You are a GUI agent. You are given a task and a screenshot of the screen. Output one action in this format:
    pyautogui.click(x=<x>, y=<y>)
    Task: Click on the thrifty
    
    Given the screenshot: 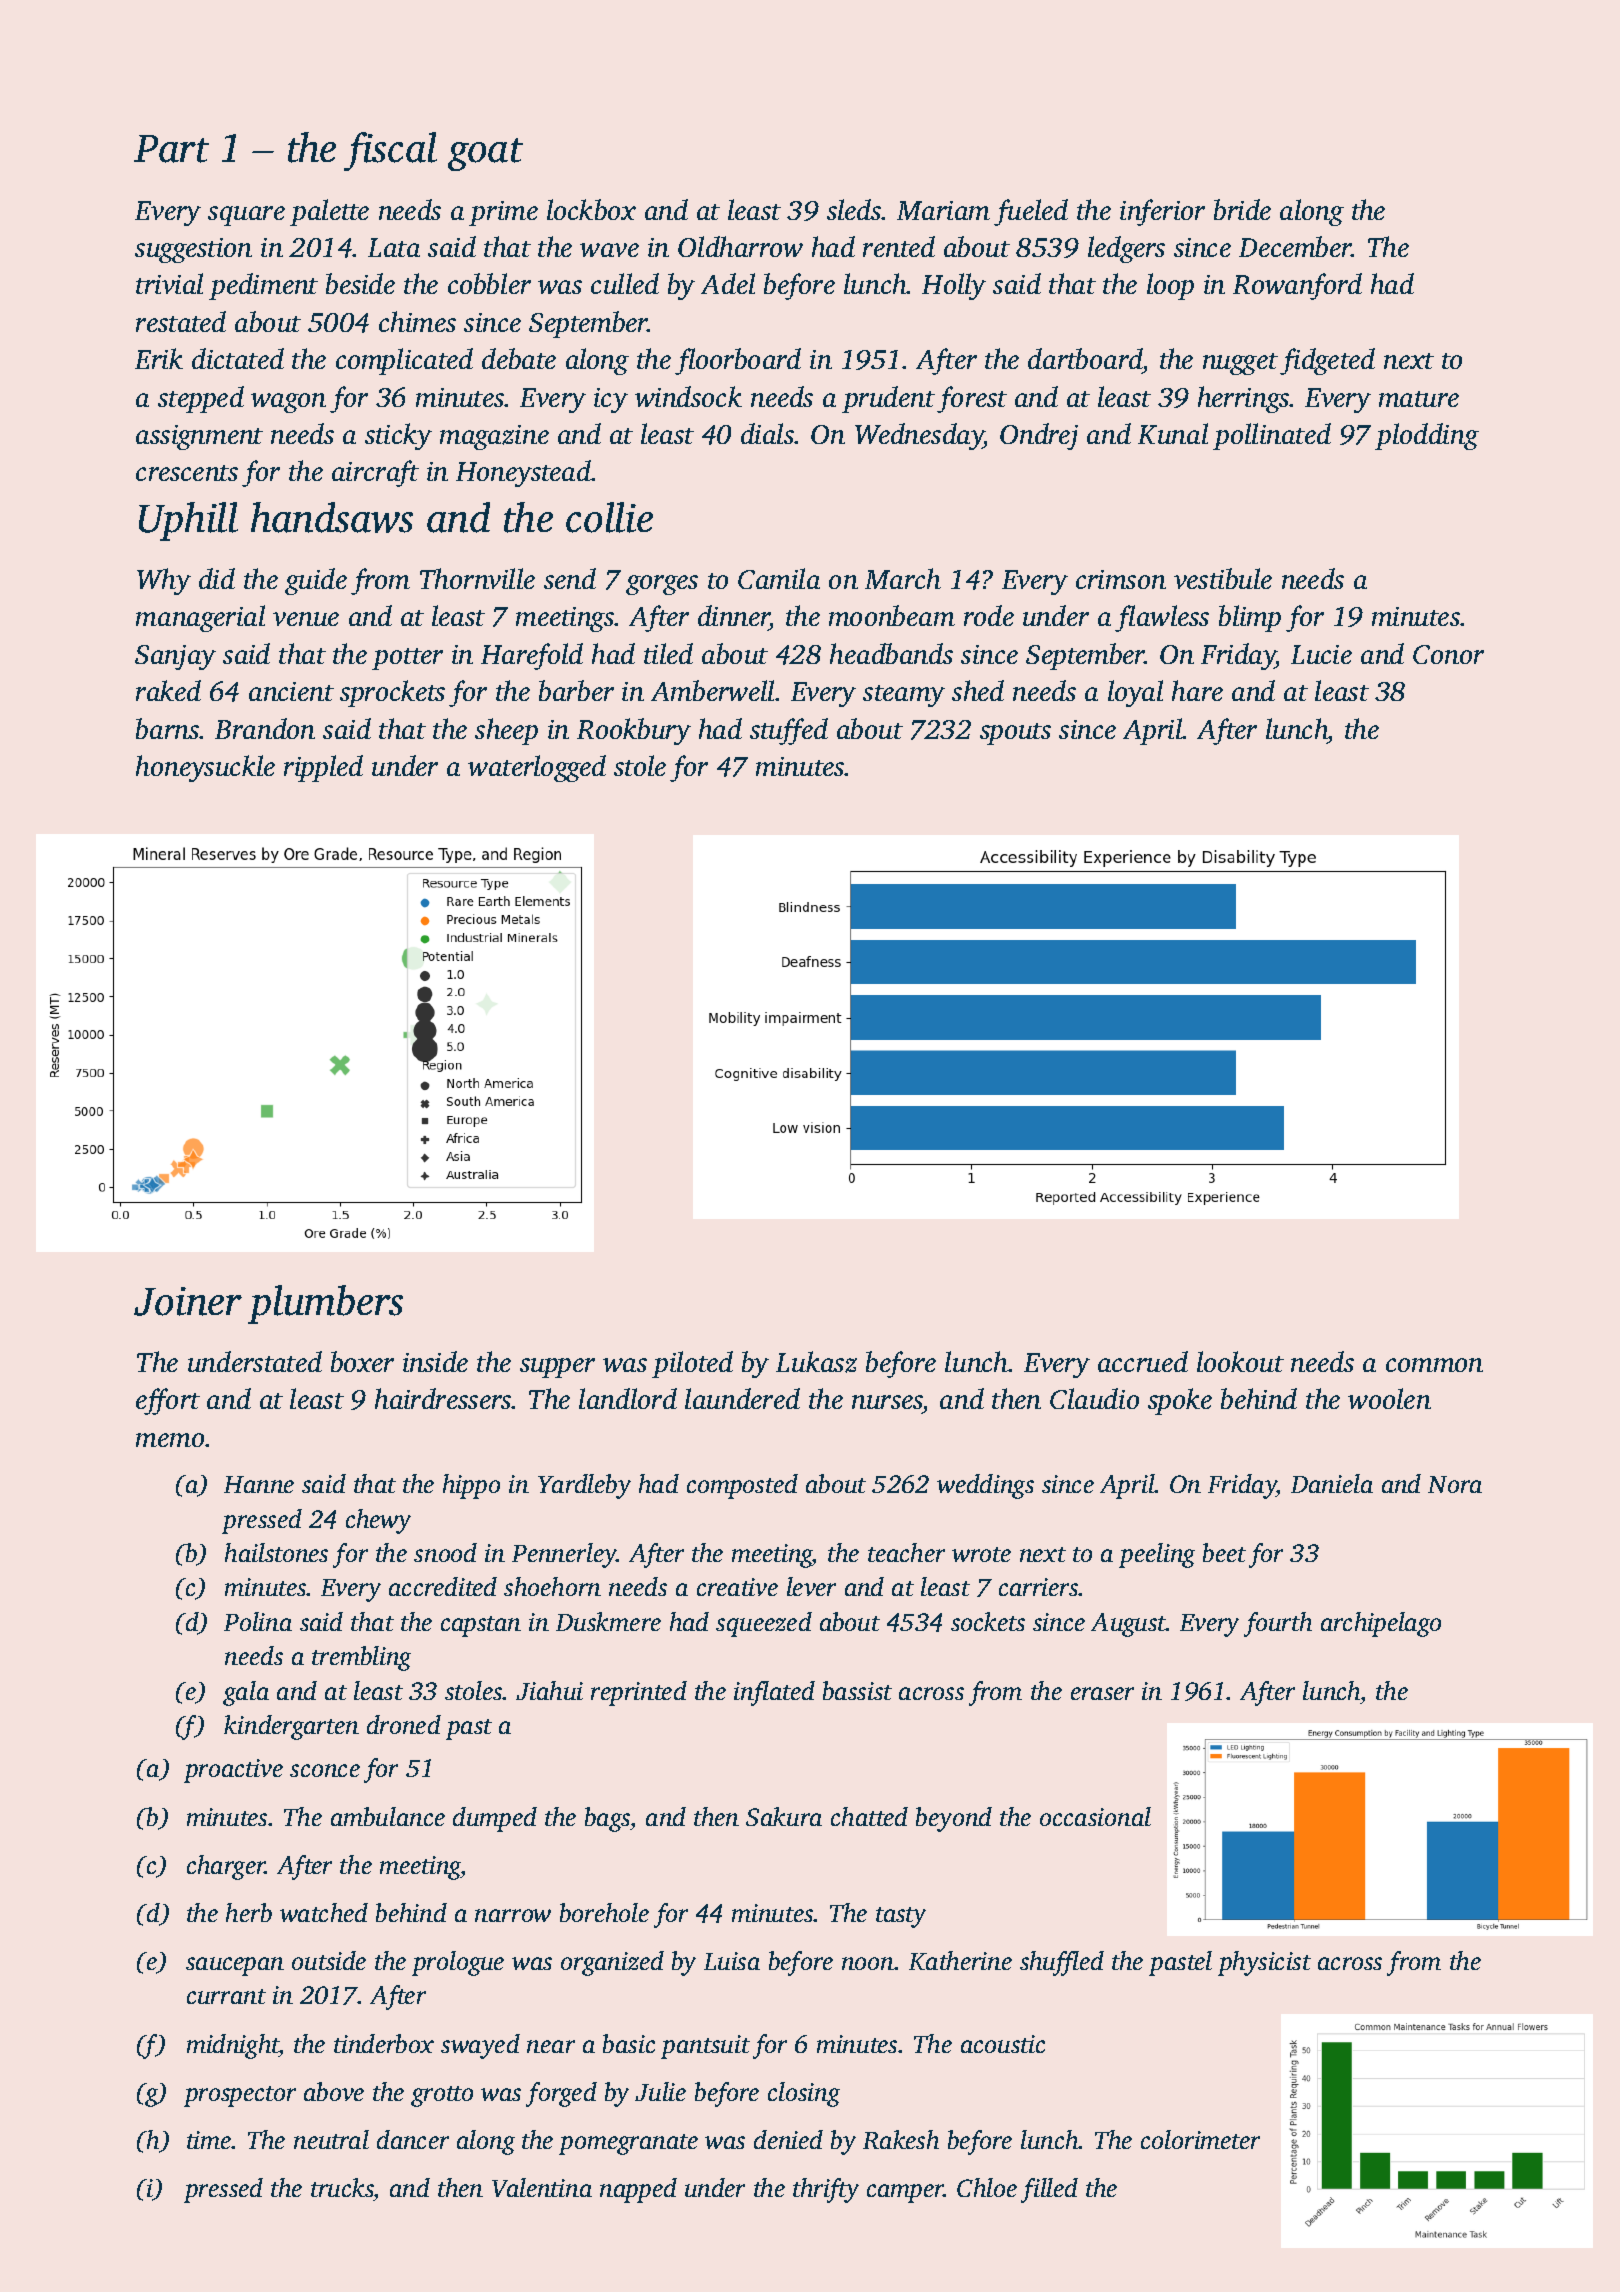 What is the action you would take?
    pyautogui.click(x=826, y=2190)
